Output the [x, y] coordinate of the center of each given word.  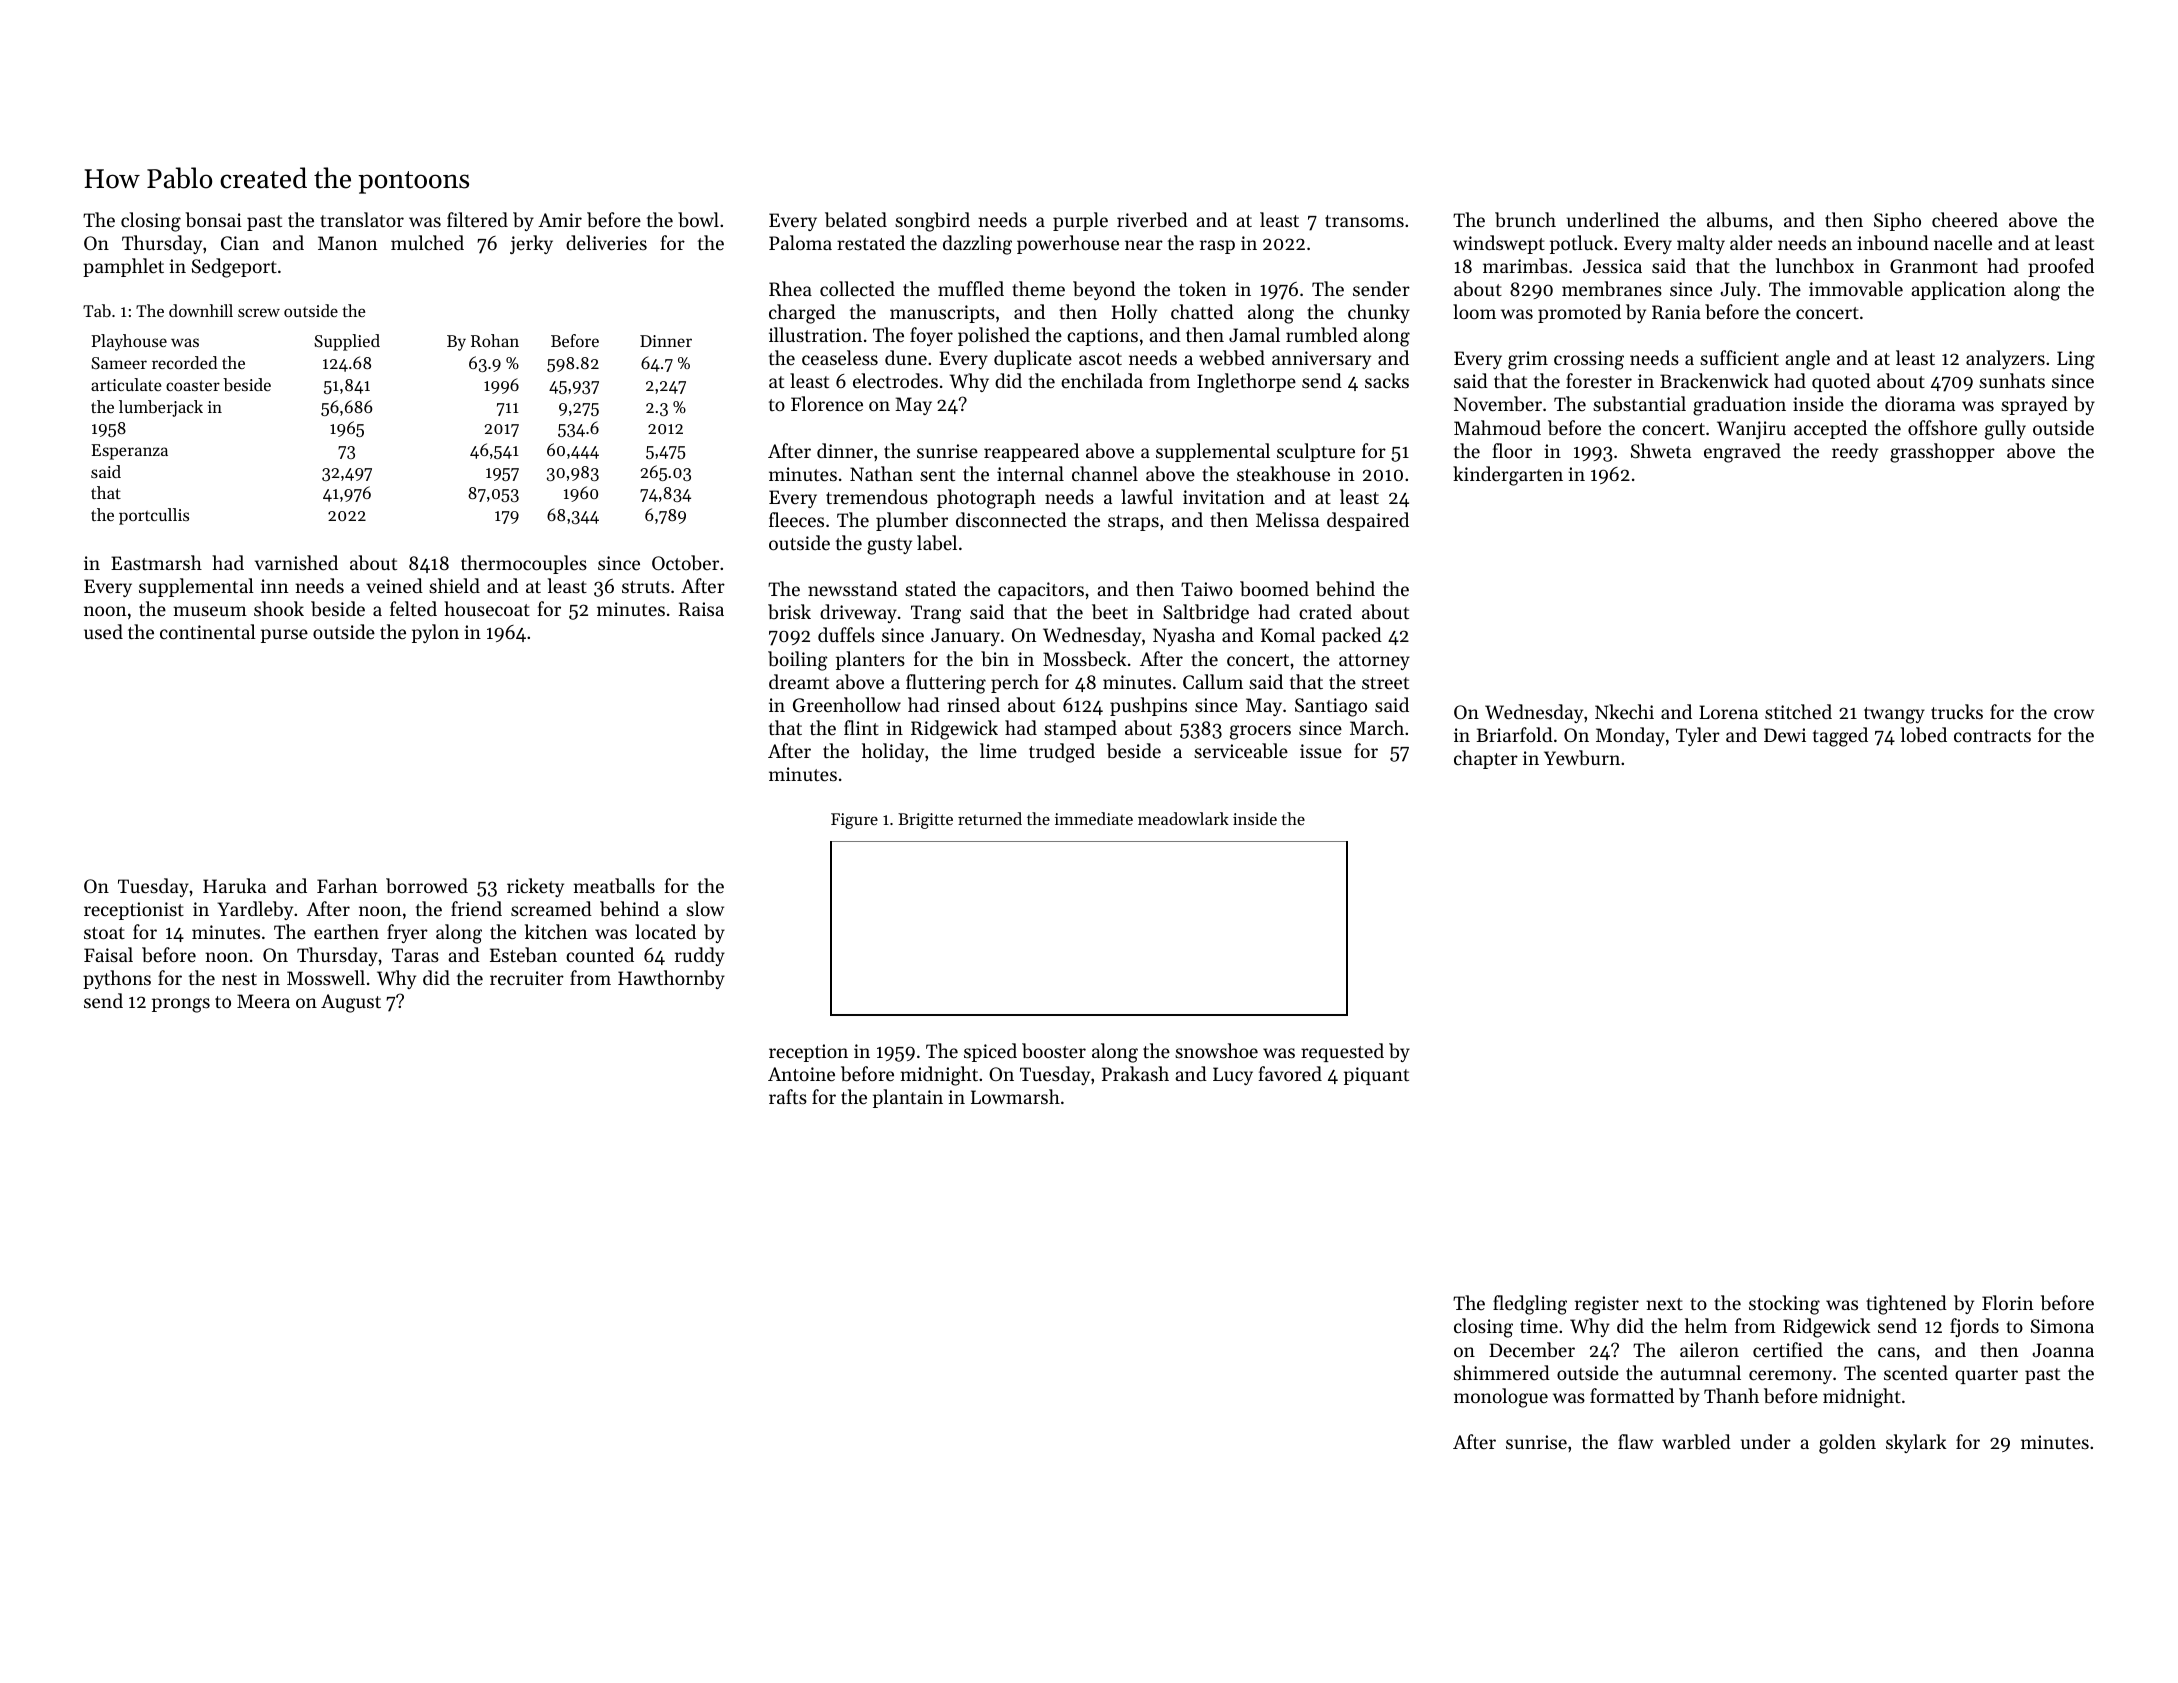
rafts [788, 1096]
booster [1054, 1051]
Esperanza [129, 452]
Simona [2062, 1326]
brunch [1525, 220]
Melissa [1287, 519]
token [1202, 288]
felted [413, 608]
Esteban [523, 954]
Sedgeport [234, 268]
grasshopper [1942, 453]
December [1532, 1350]
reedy [1855, 452]
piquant [1376, 1076]
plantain [908, 1098]
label [937, 543]
